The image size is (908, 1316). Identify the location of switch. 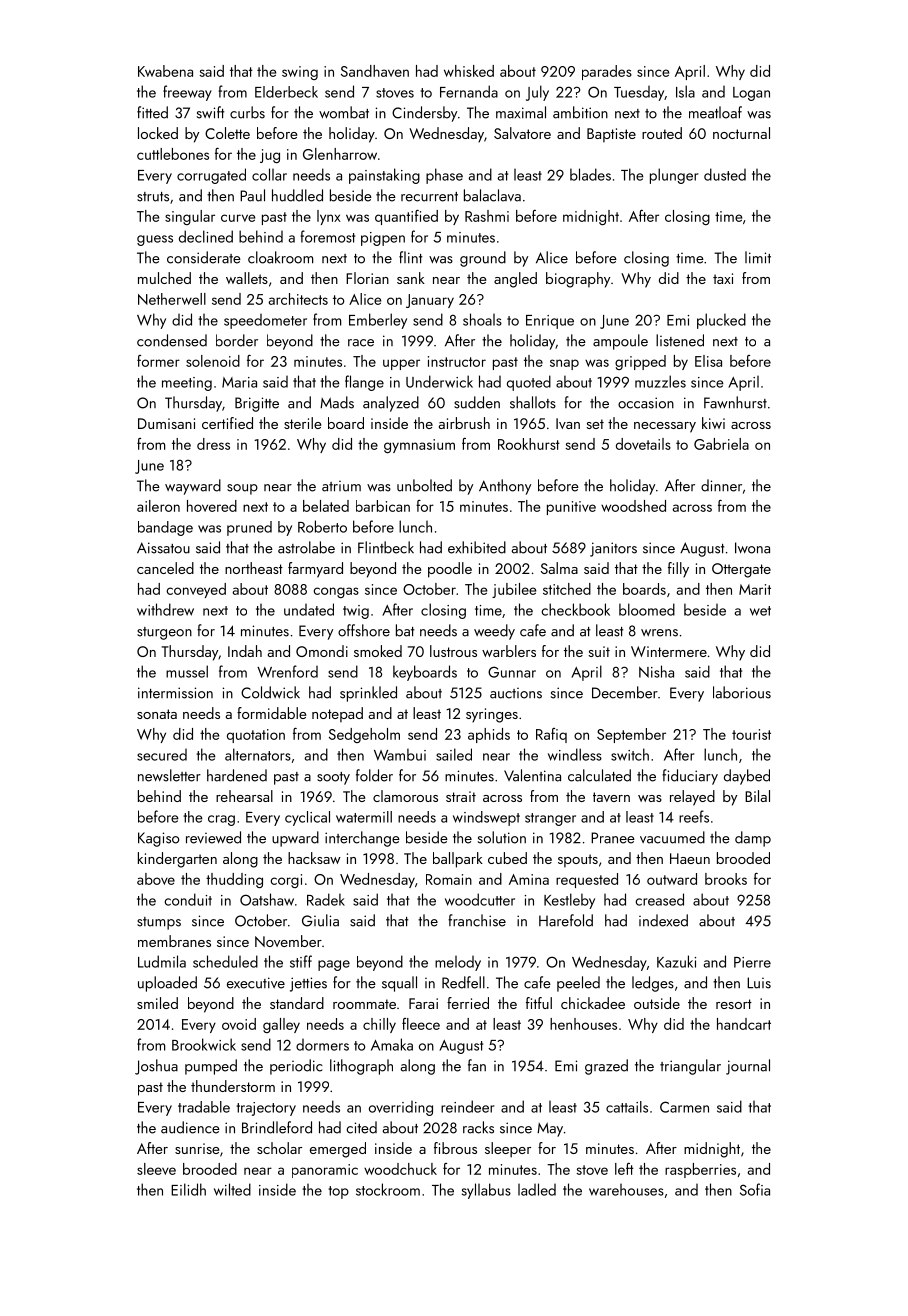
(630, 754).
